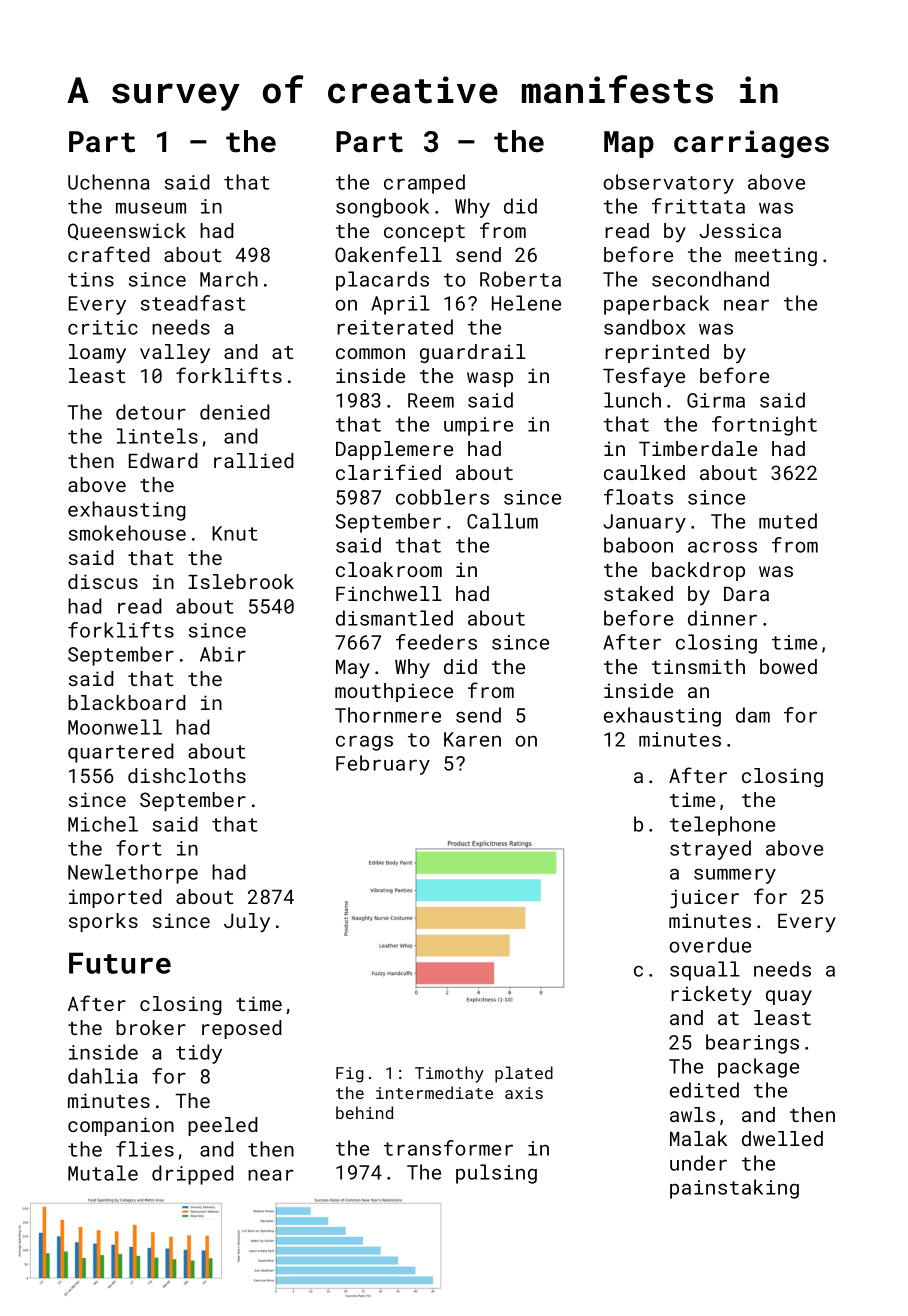 The width and height of the page is (908, 1316). I want to click on carriages, so click(751, 144).
